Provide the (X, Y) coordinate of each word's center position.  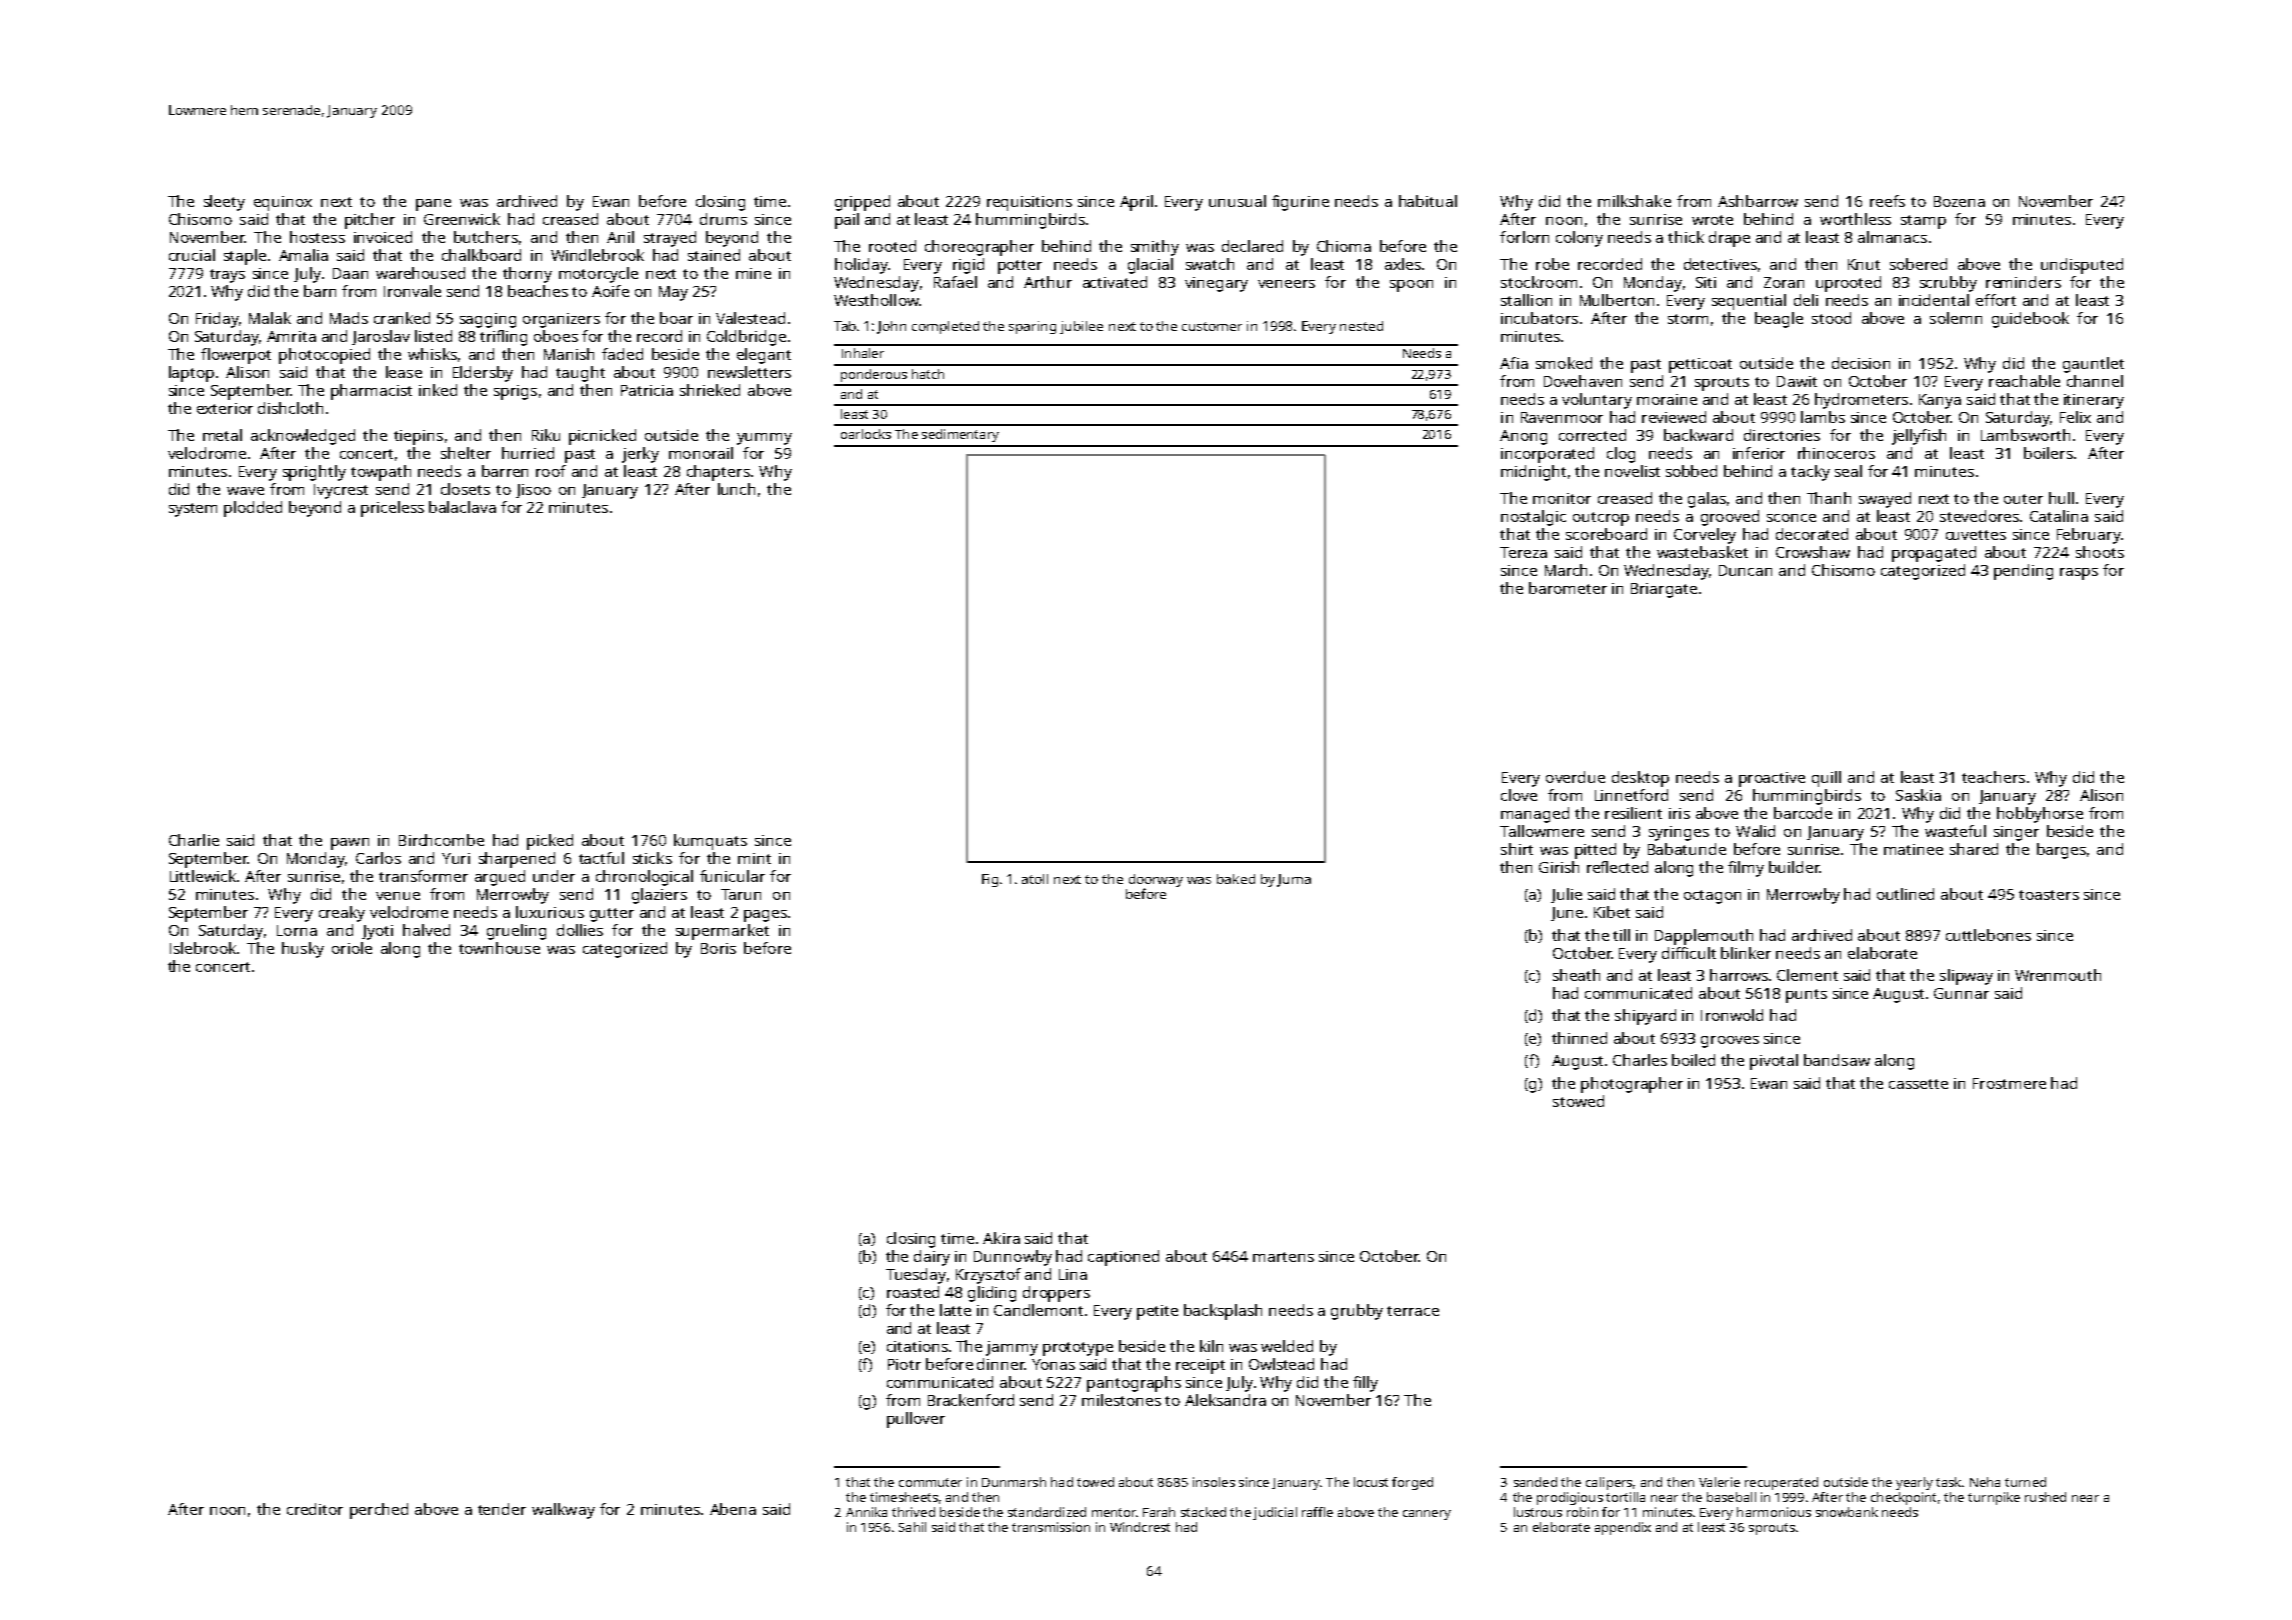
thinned (1579, 1038)
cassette (1918, 1084)
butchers (486, 237)
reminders (2023, 282)
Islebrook (203, 948)
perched (379, 1511)
